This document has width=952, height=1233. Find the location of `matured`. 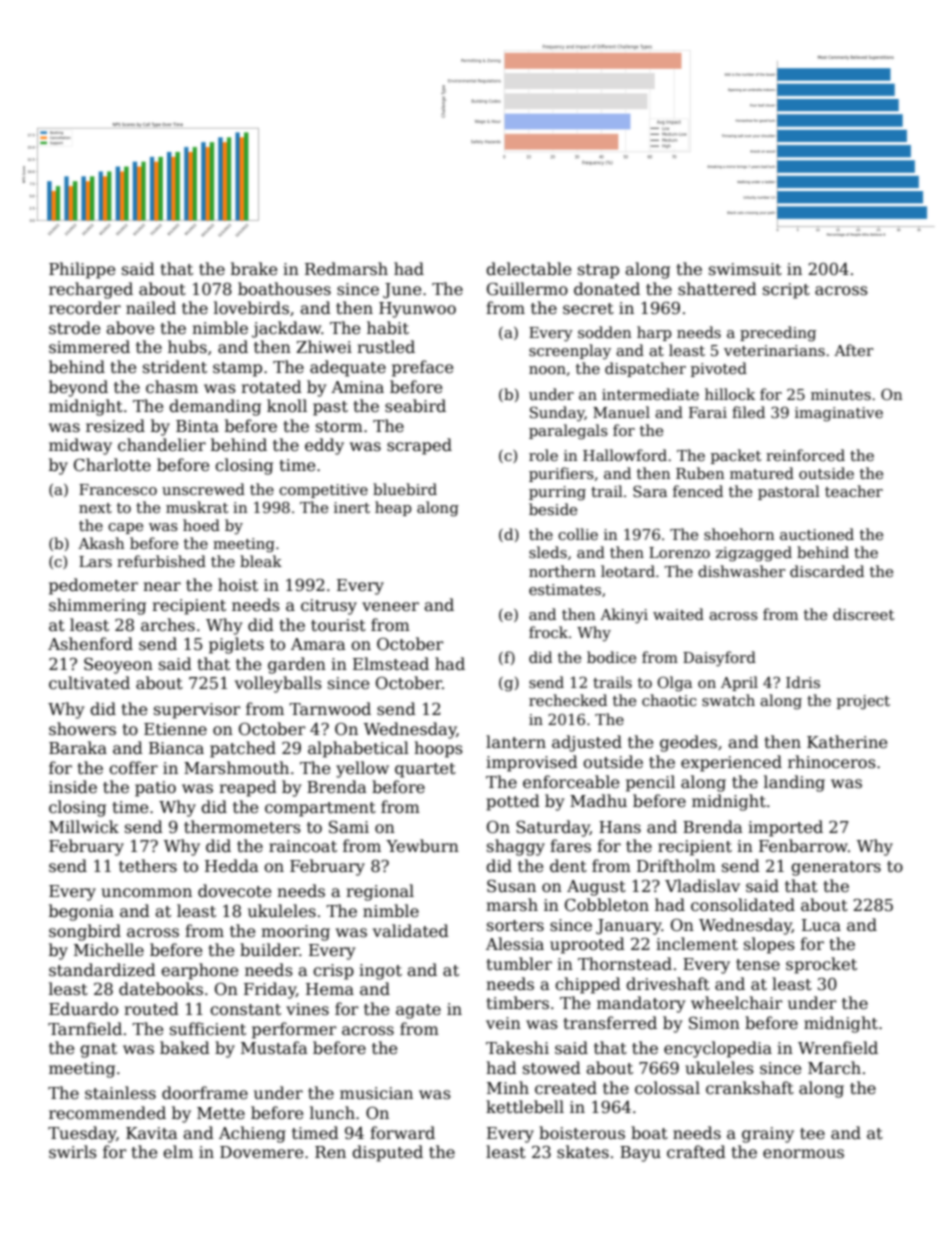

matured is located at coordinates (762, 473).
